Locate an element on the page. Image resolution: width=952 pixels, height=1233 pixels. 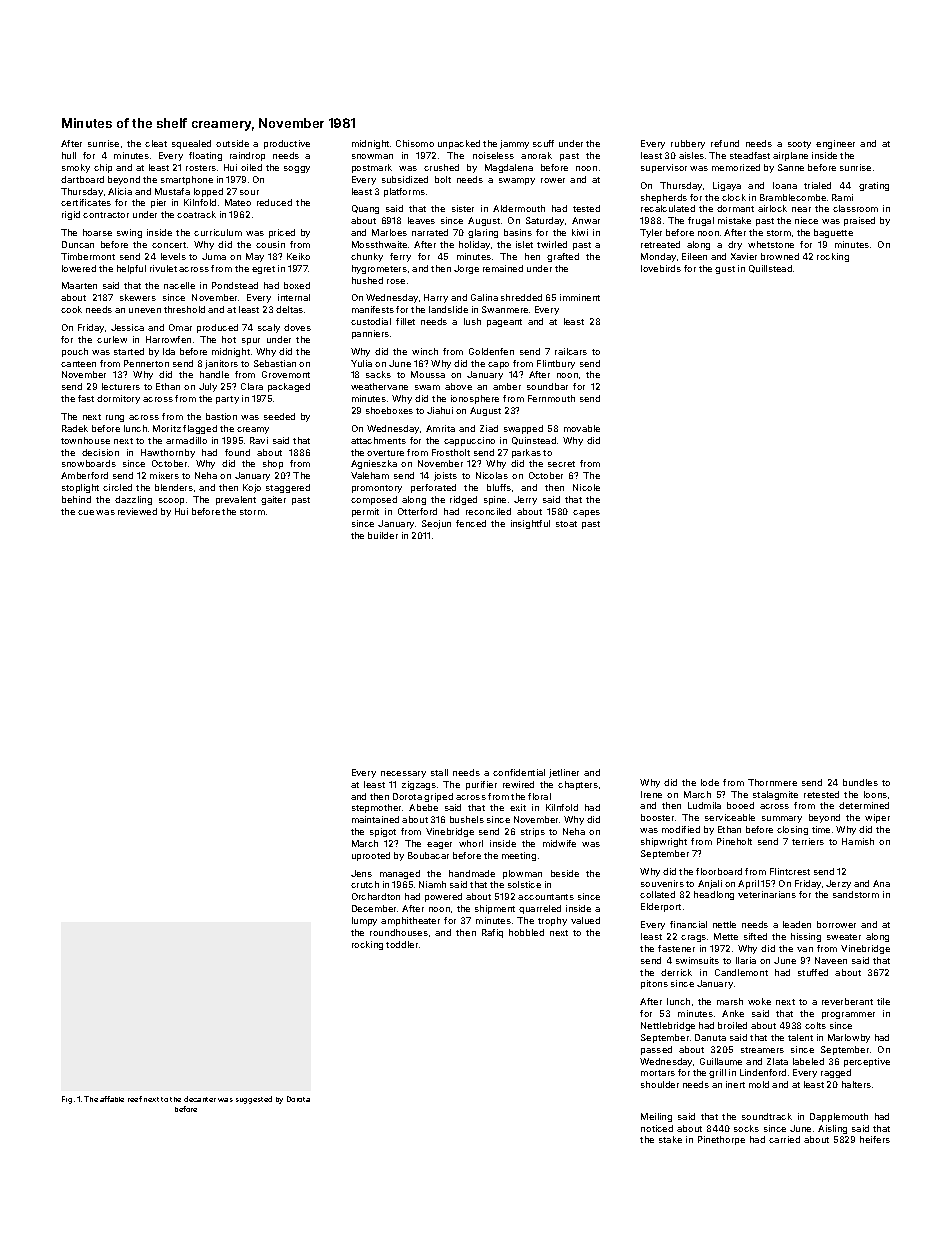
confidential is located at coordinates (519, 772).
